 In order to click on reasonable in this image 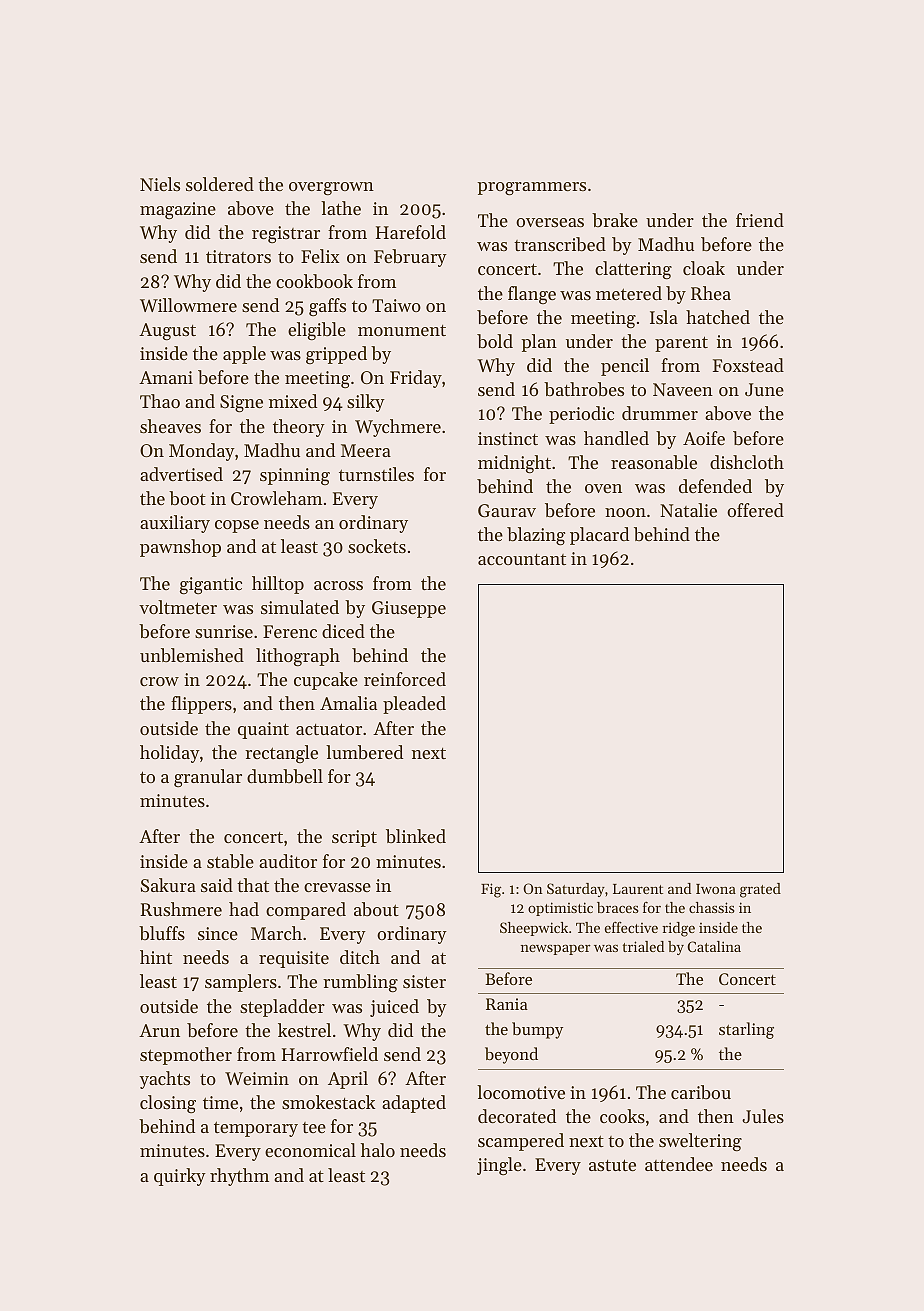, I will do `click(654, 462)`.
